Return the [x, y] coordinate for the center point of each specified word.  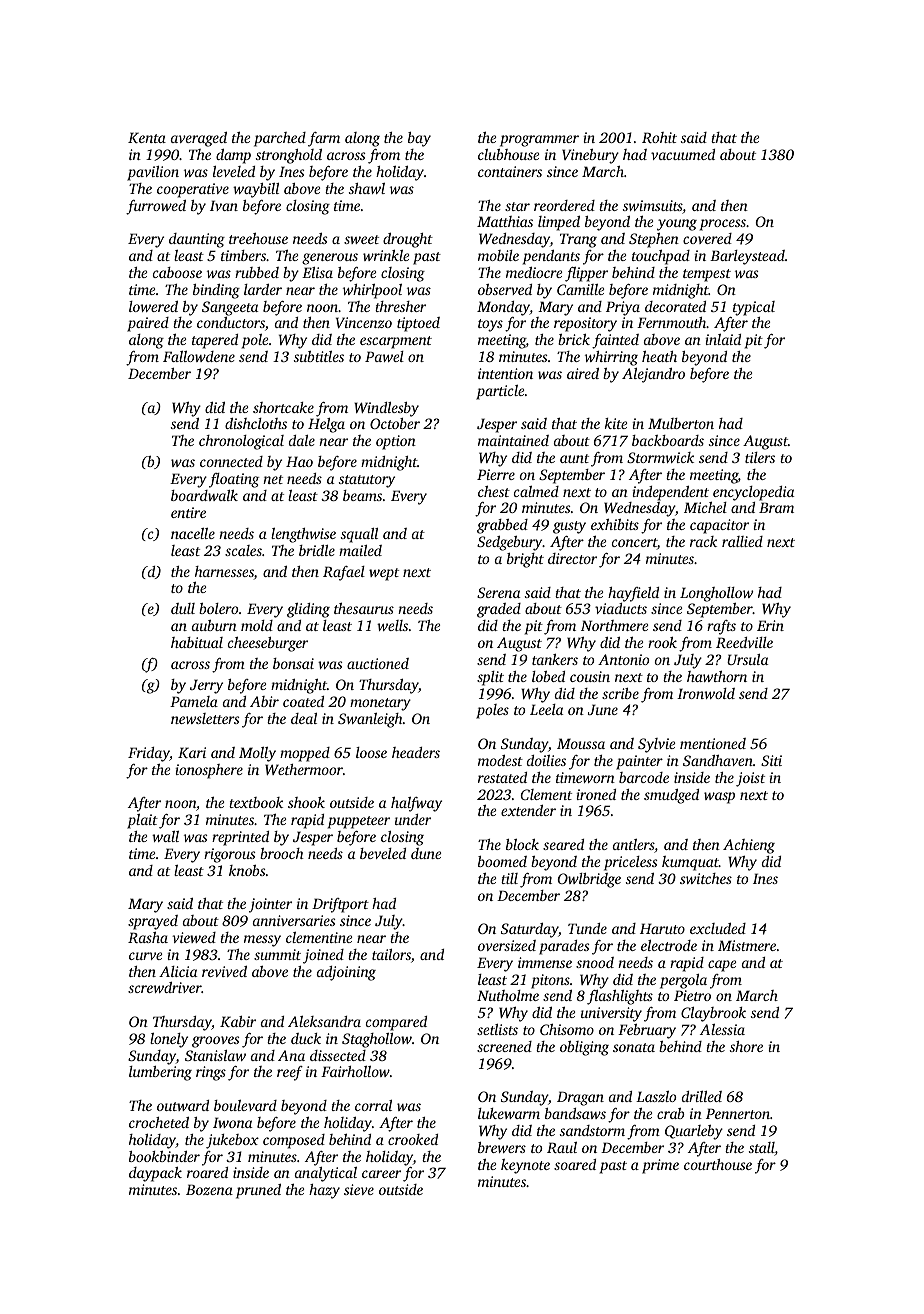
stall [762, 1149]
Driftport [340, 905]
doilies [546, 760]
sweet [361, 239]
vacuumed [683, 154]
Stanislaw [215, 1055]
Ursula [747, 659]
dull [183, 608]
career [381, 1174]
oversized [507, 945]
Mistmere [747, 945]
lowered [153, 306]
